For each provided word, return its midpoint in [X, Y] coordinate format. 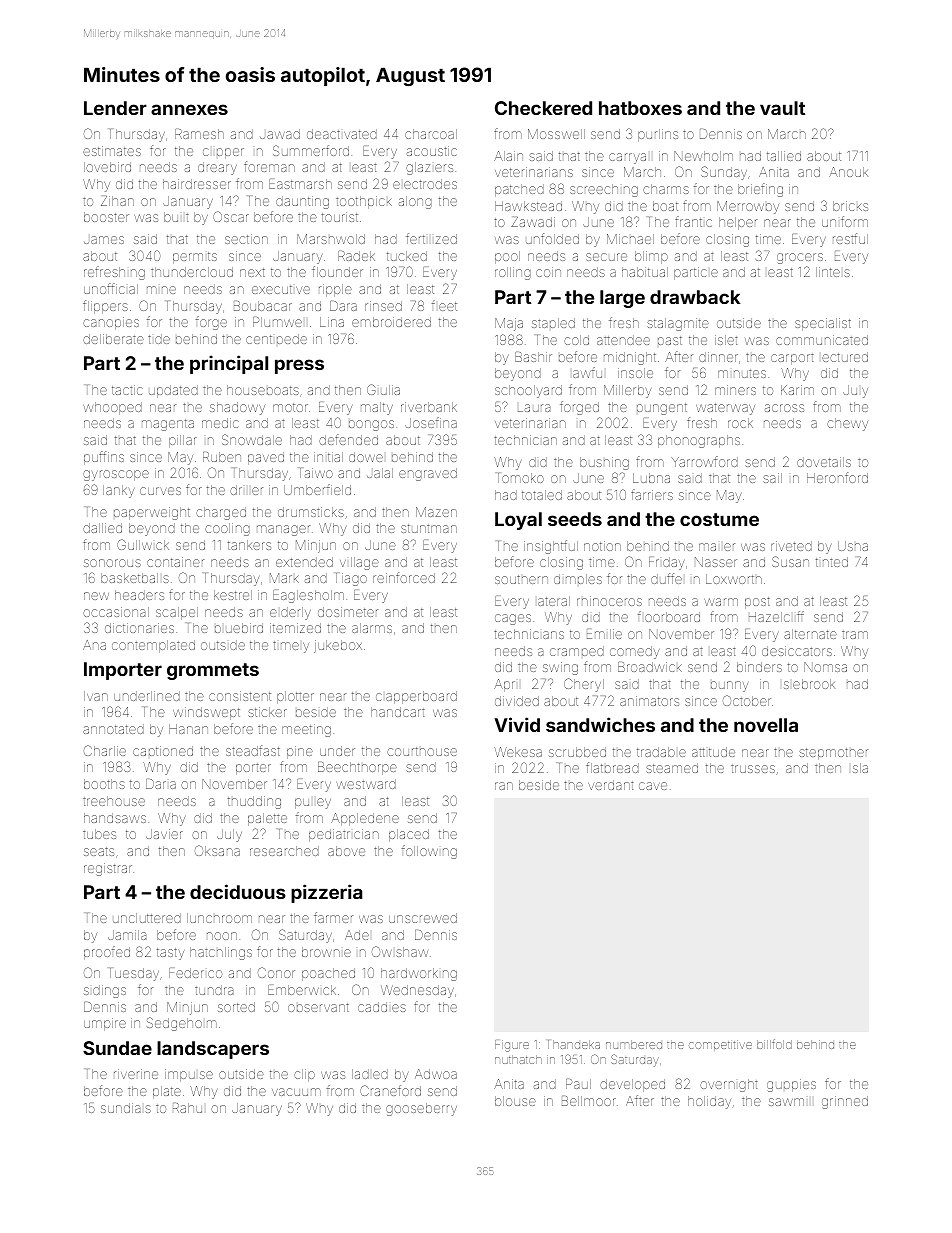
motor [290, 407]
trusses [753, 768]
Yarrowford [705, 461]
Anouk [848, 172]
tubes [99, 834]
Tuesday [134, 974]
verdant [611, 785]
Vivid [517, 724]
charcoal [431, 134]
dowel [366, 457]
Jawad [280, 134]
